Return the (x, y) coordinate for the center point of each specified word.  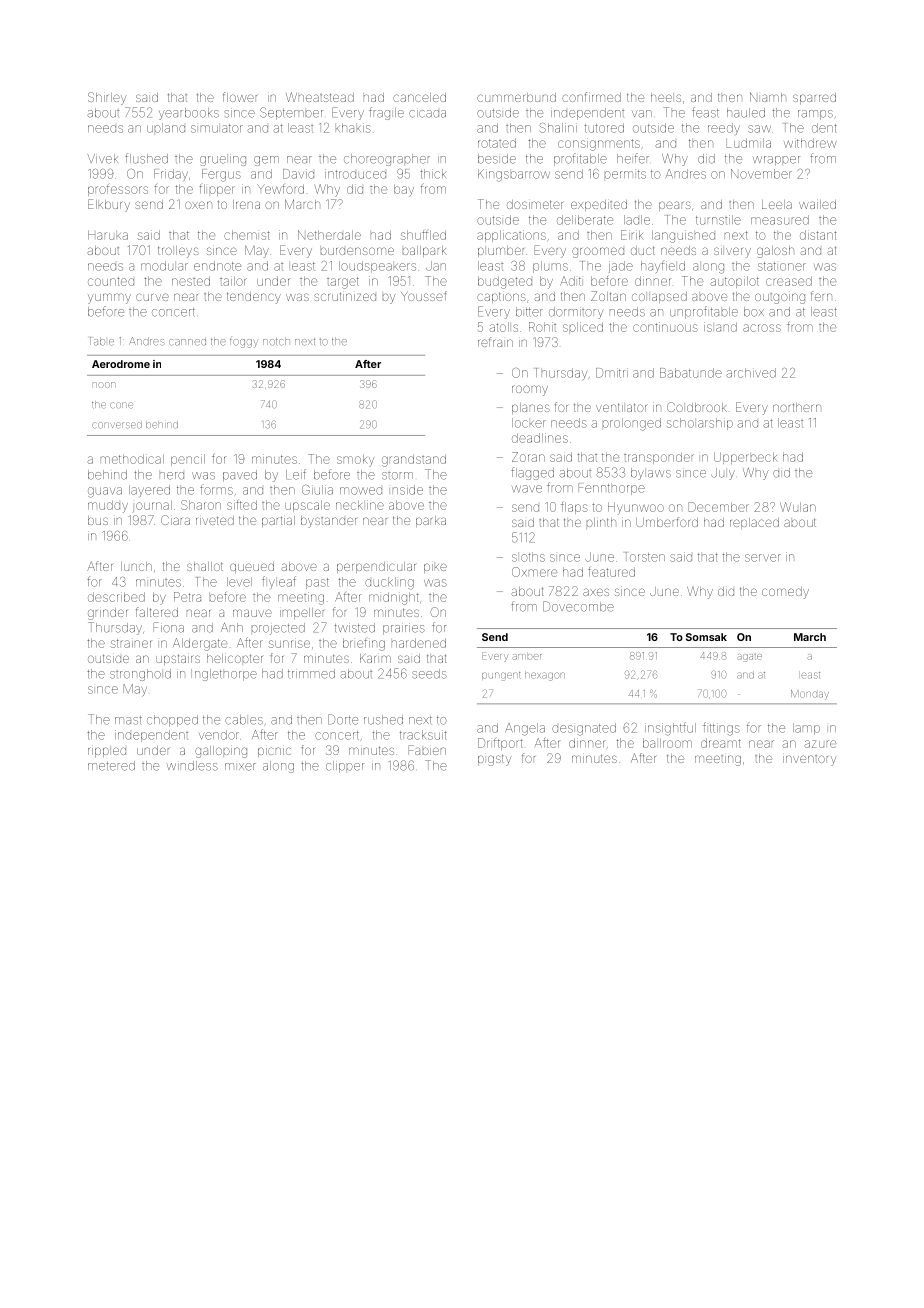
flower (240, 97)
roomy (530, 390)
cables (244, 720)
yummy (109, 298)
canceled (419, 97)
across (762, 328)
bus (98, 520)
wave (527, 489)
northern (797, 407)
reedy (724, 129)
